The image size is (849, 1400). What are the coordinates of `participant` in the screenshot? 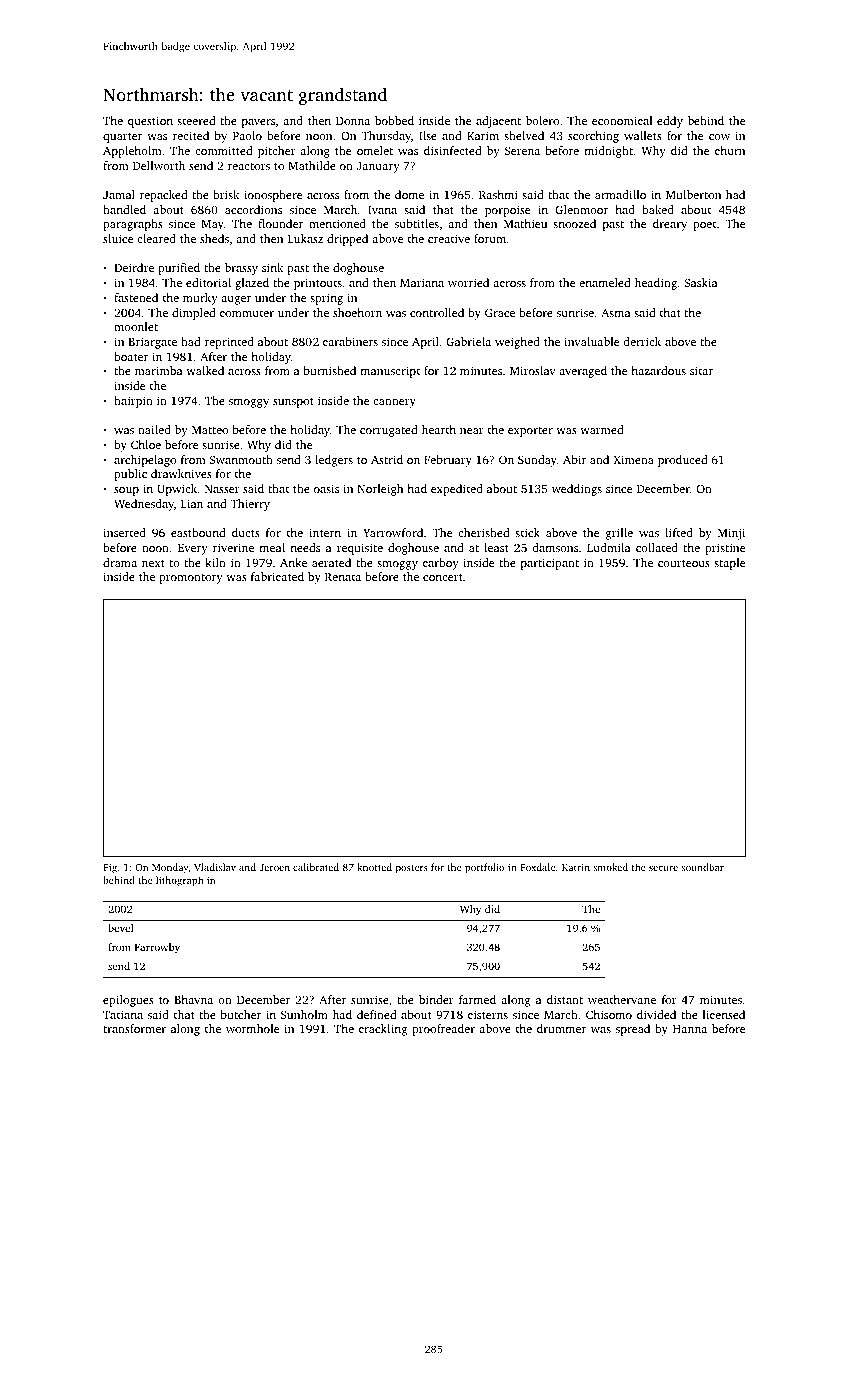 It's located at (550, 564).
